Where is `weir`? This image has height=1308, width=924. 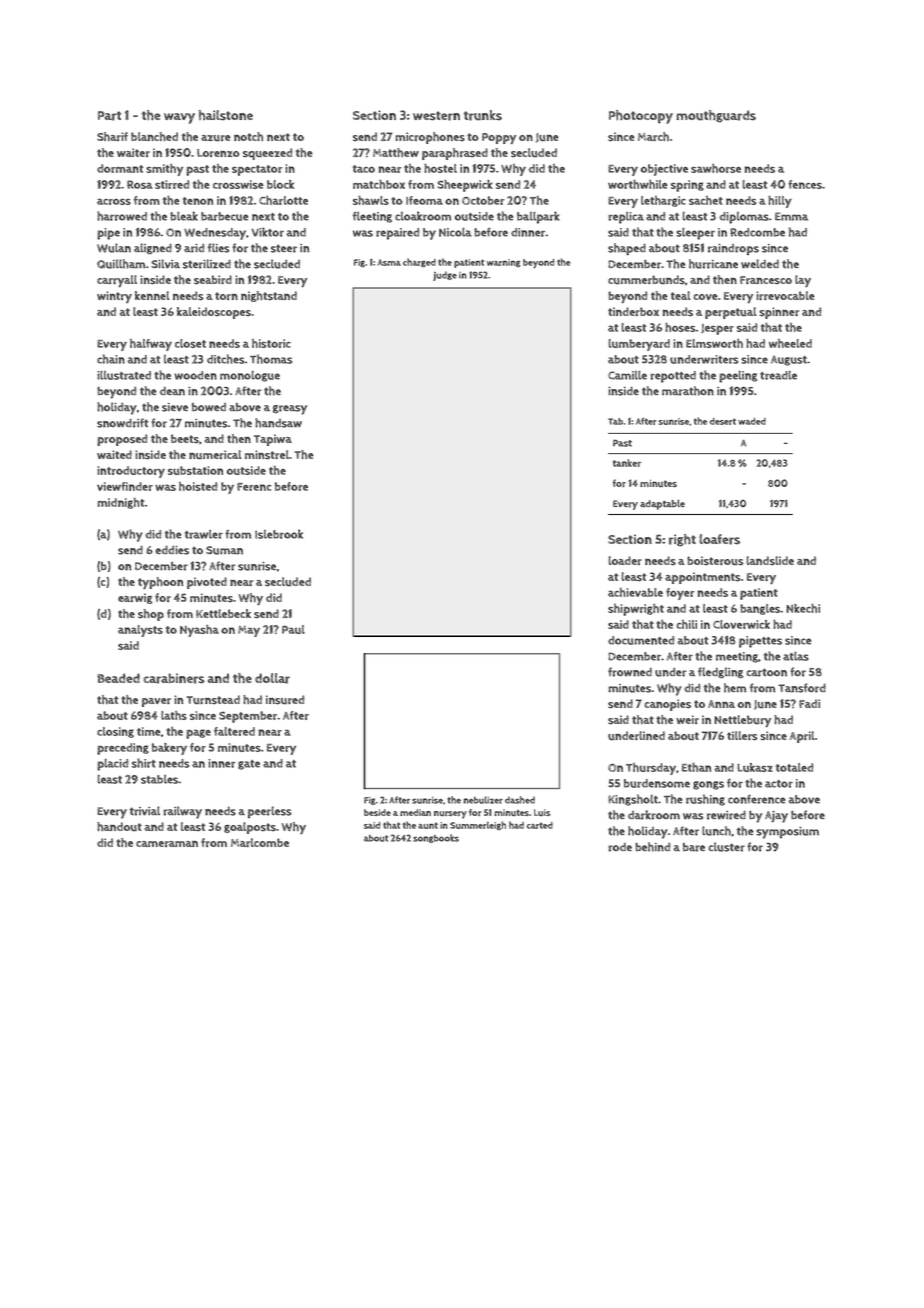
weir is located at coordinates (687, 719).
